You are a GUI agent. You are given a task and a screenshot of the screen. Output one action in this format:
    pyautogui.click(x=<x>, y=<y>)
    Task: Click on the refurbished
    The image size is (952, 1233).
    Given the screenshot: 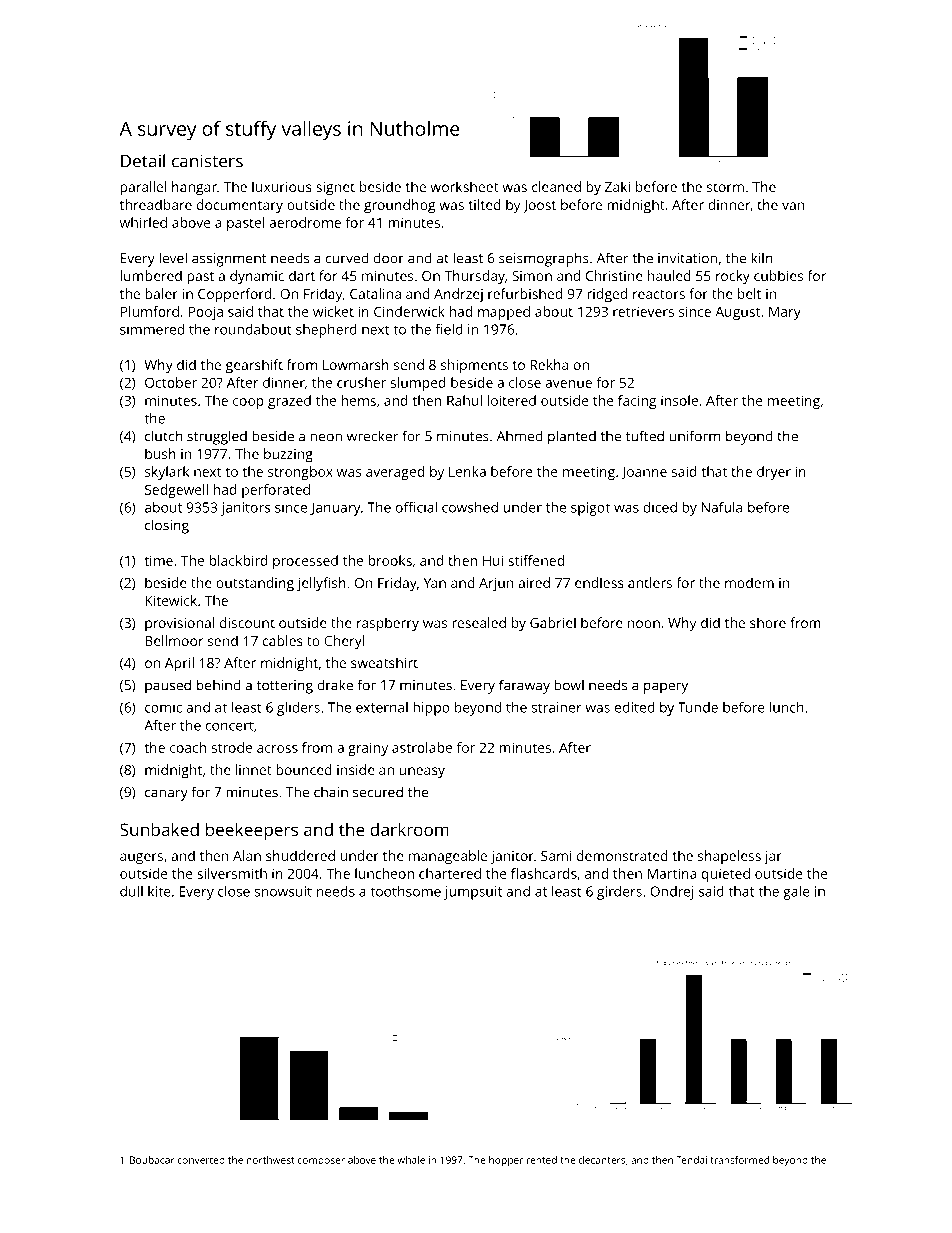 What is the action you would take?
    pyautogui.click(x=525, y=293)
